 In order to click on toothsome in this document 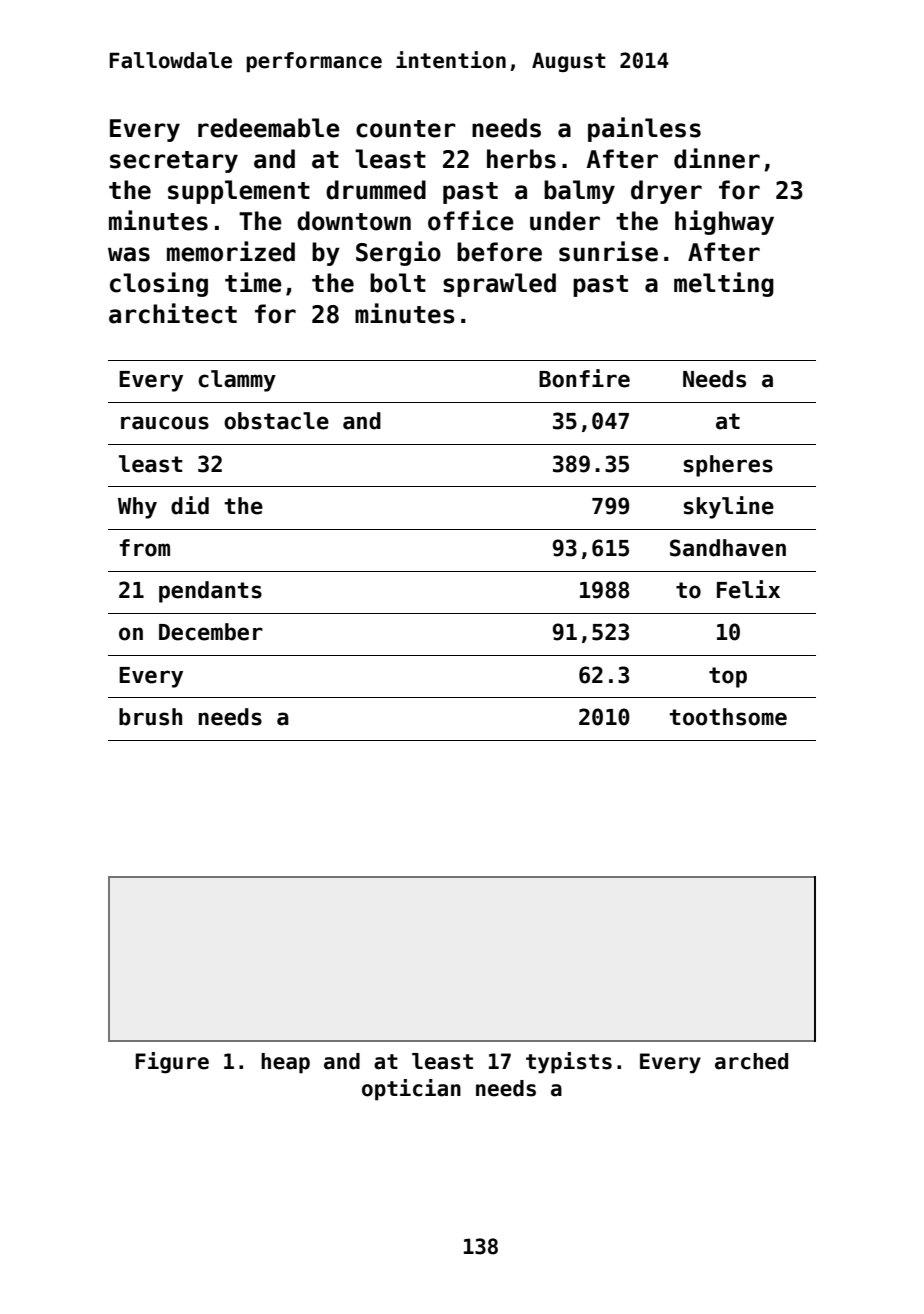, I will do `click(728, 717)`.
